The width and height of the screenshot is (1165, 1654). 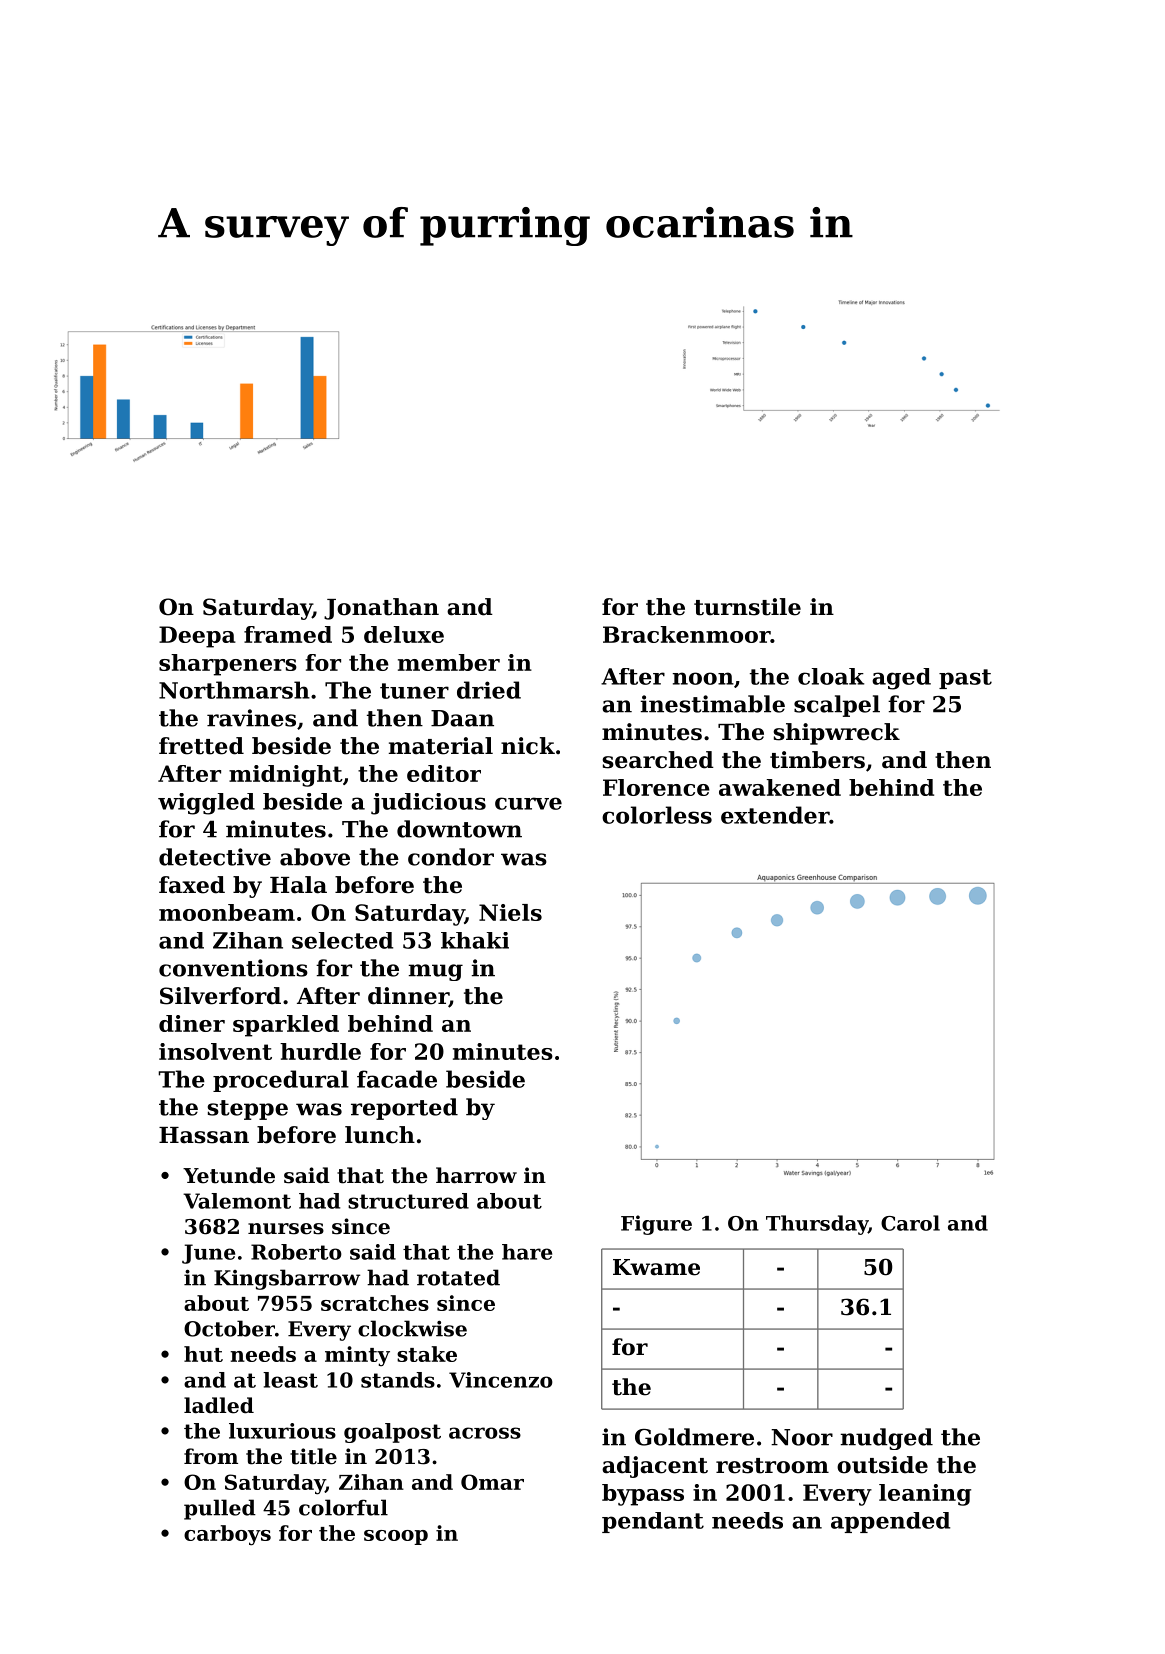 What do you see at coordinates (713, 704) in the screenshot?
I see `inestimable` at bounding box center [713, 704].
